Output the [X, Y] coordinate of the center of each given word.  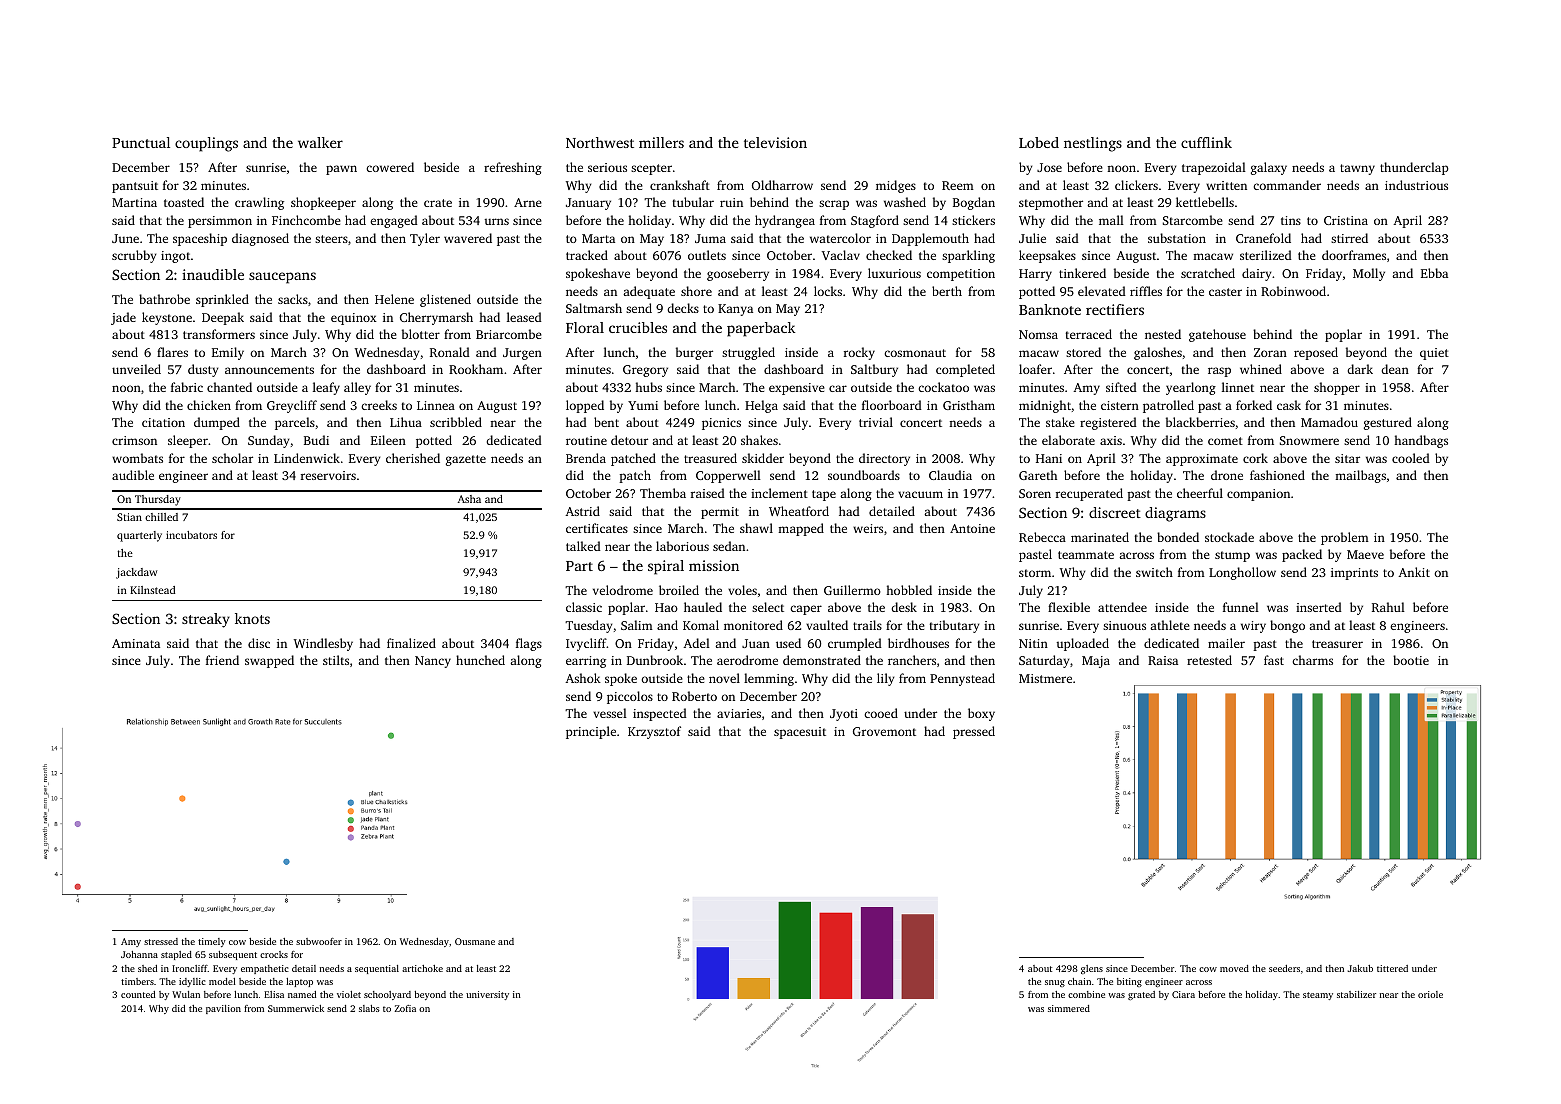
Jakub [1360, 968]
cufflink [1206, 142]
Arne [528, 202]
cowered [390, 167]
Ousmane [475, 941]
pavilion [223, 1009]
